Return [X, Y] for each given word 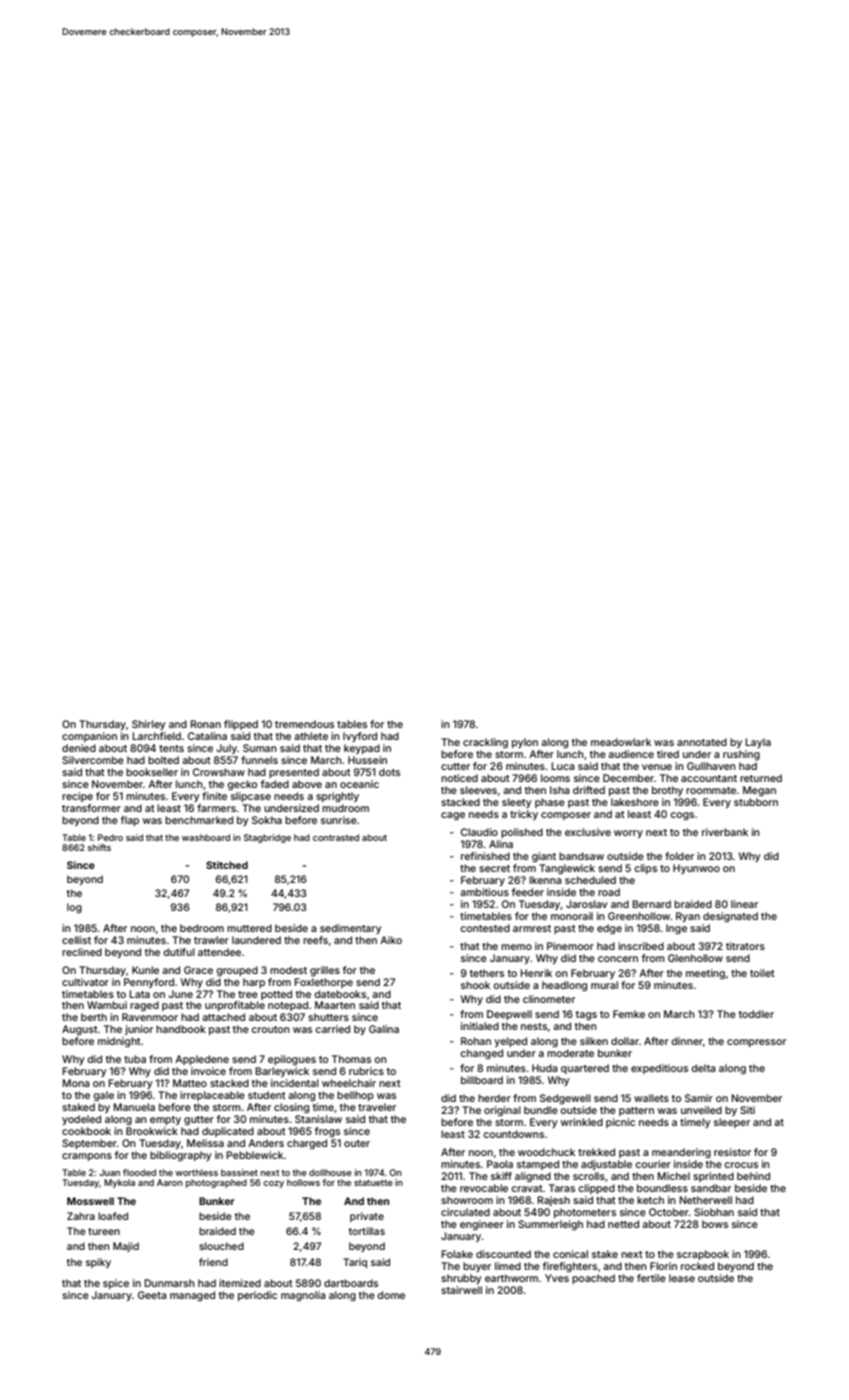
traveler [377, 1107]
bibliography [180, 1156]
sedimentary [350, 929]
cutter [455, 766]
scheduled [590, 880]
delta [703, 1068]
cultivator [85, 982]
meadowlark [621, 742]
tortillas [367, 1231]
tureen [104, 1231]
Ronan [205, 724]
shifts [99, 847]
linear [744, 904]
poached [593, 1279]
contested [485, 928]
